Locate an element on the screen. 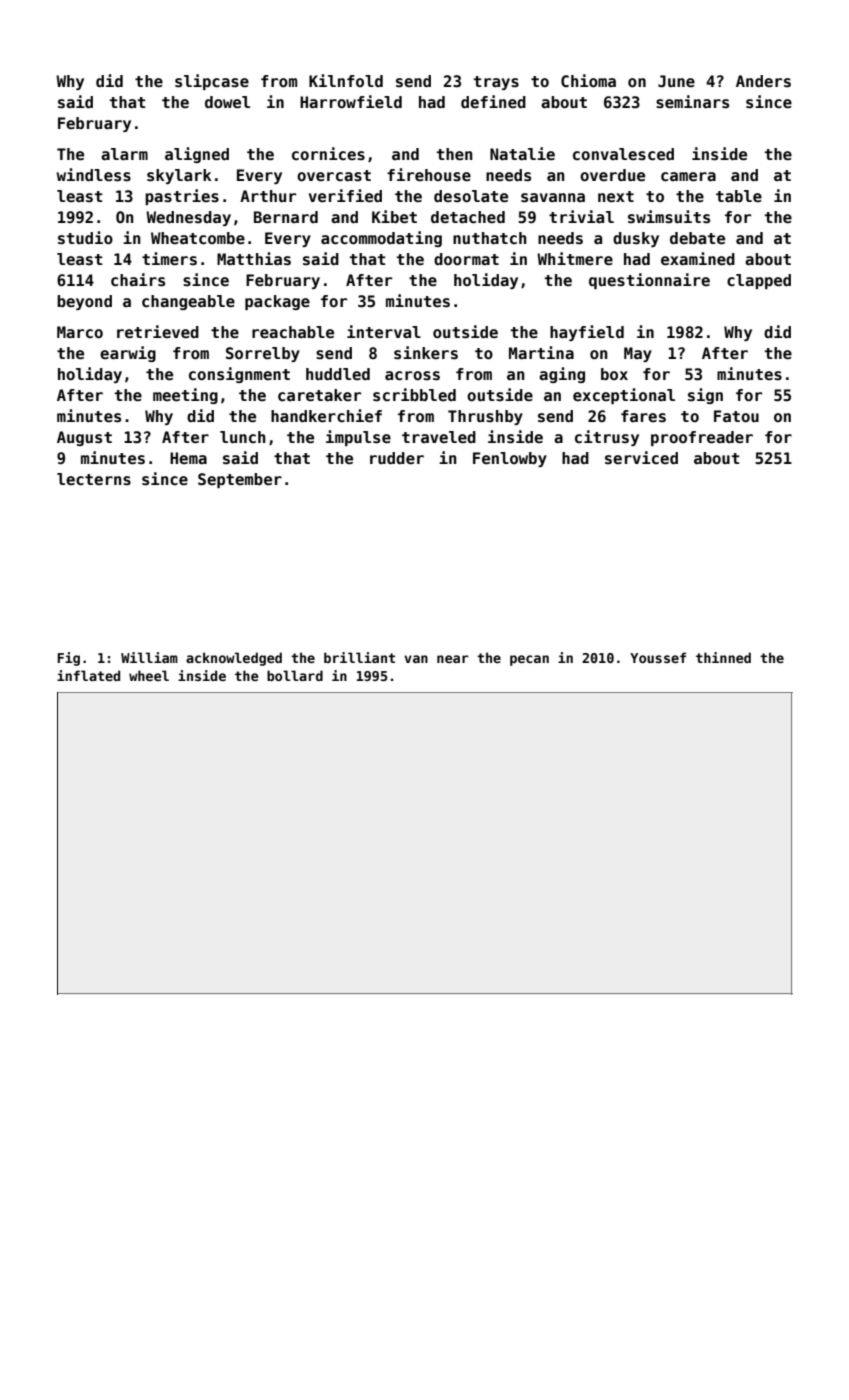 The height and width of the screenshot is (1400, 849). sinkers is located at coordinates (426, 353).
